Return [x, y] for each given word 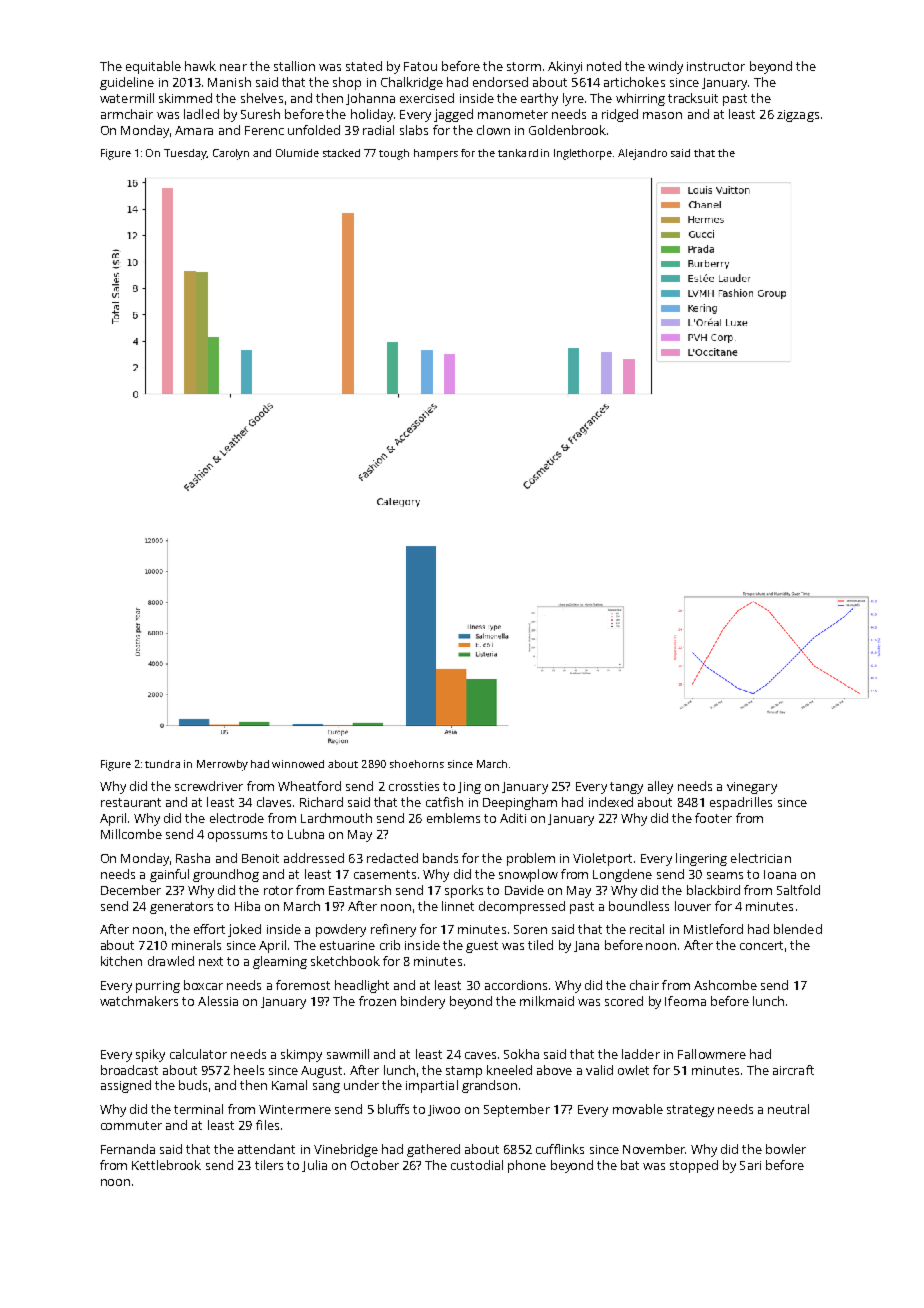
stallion [294, 66]
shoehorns [417, 764]
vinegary [752, 788]
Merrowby [222, 765]
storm [524, 66]
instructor [716, 66]
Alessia [218, 1001]
